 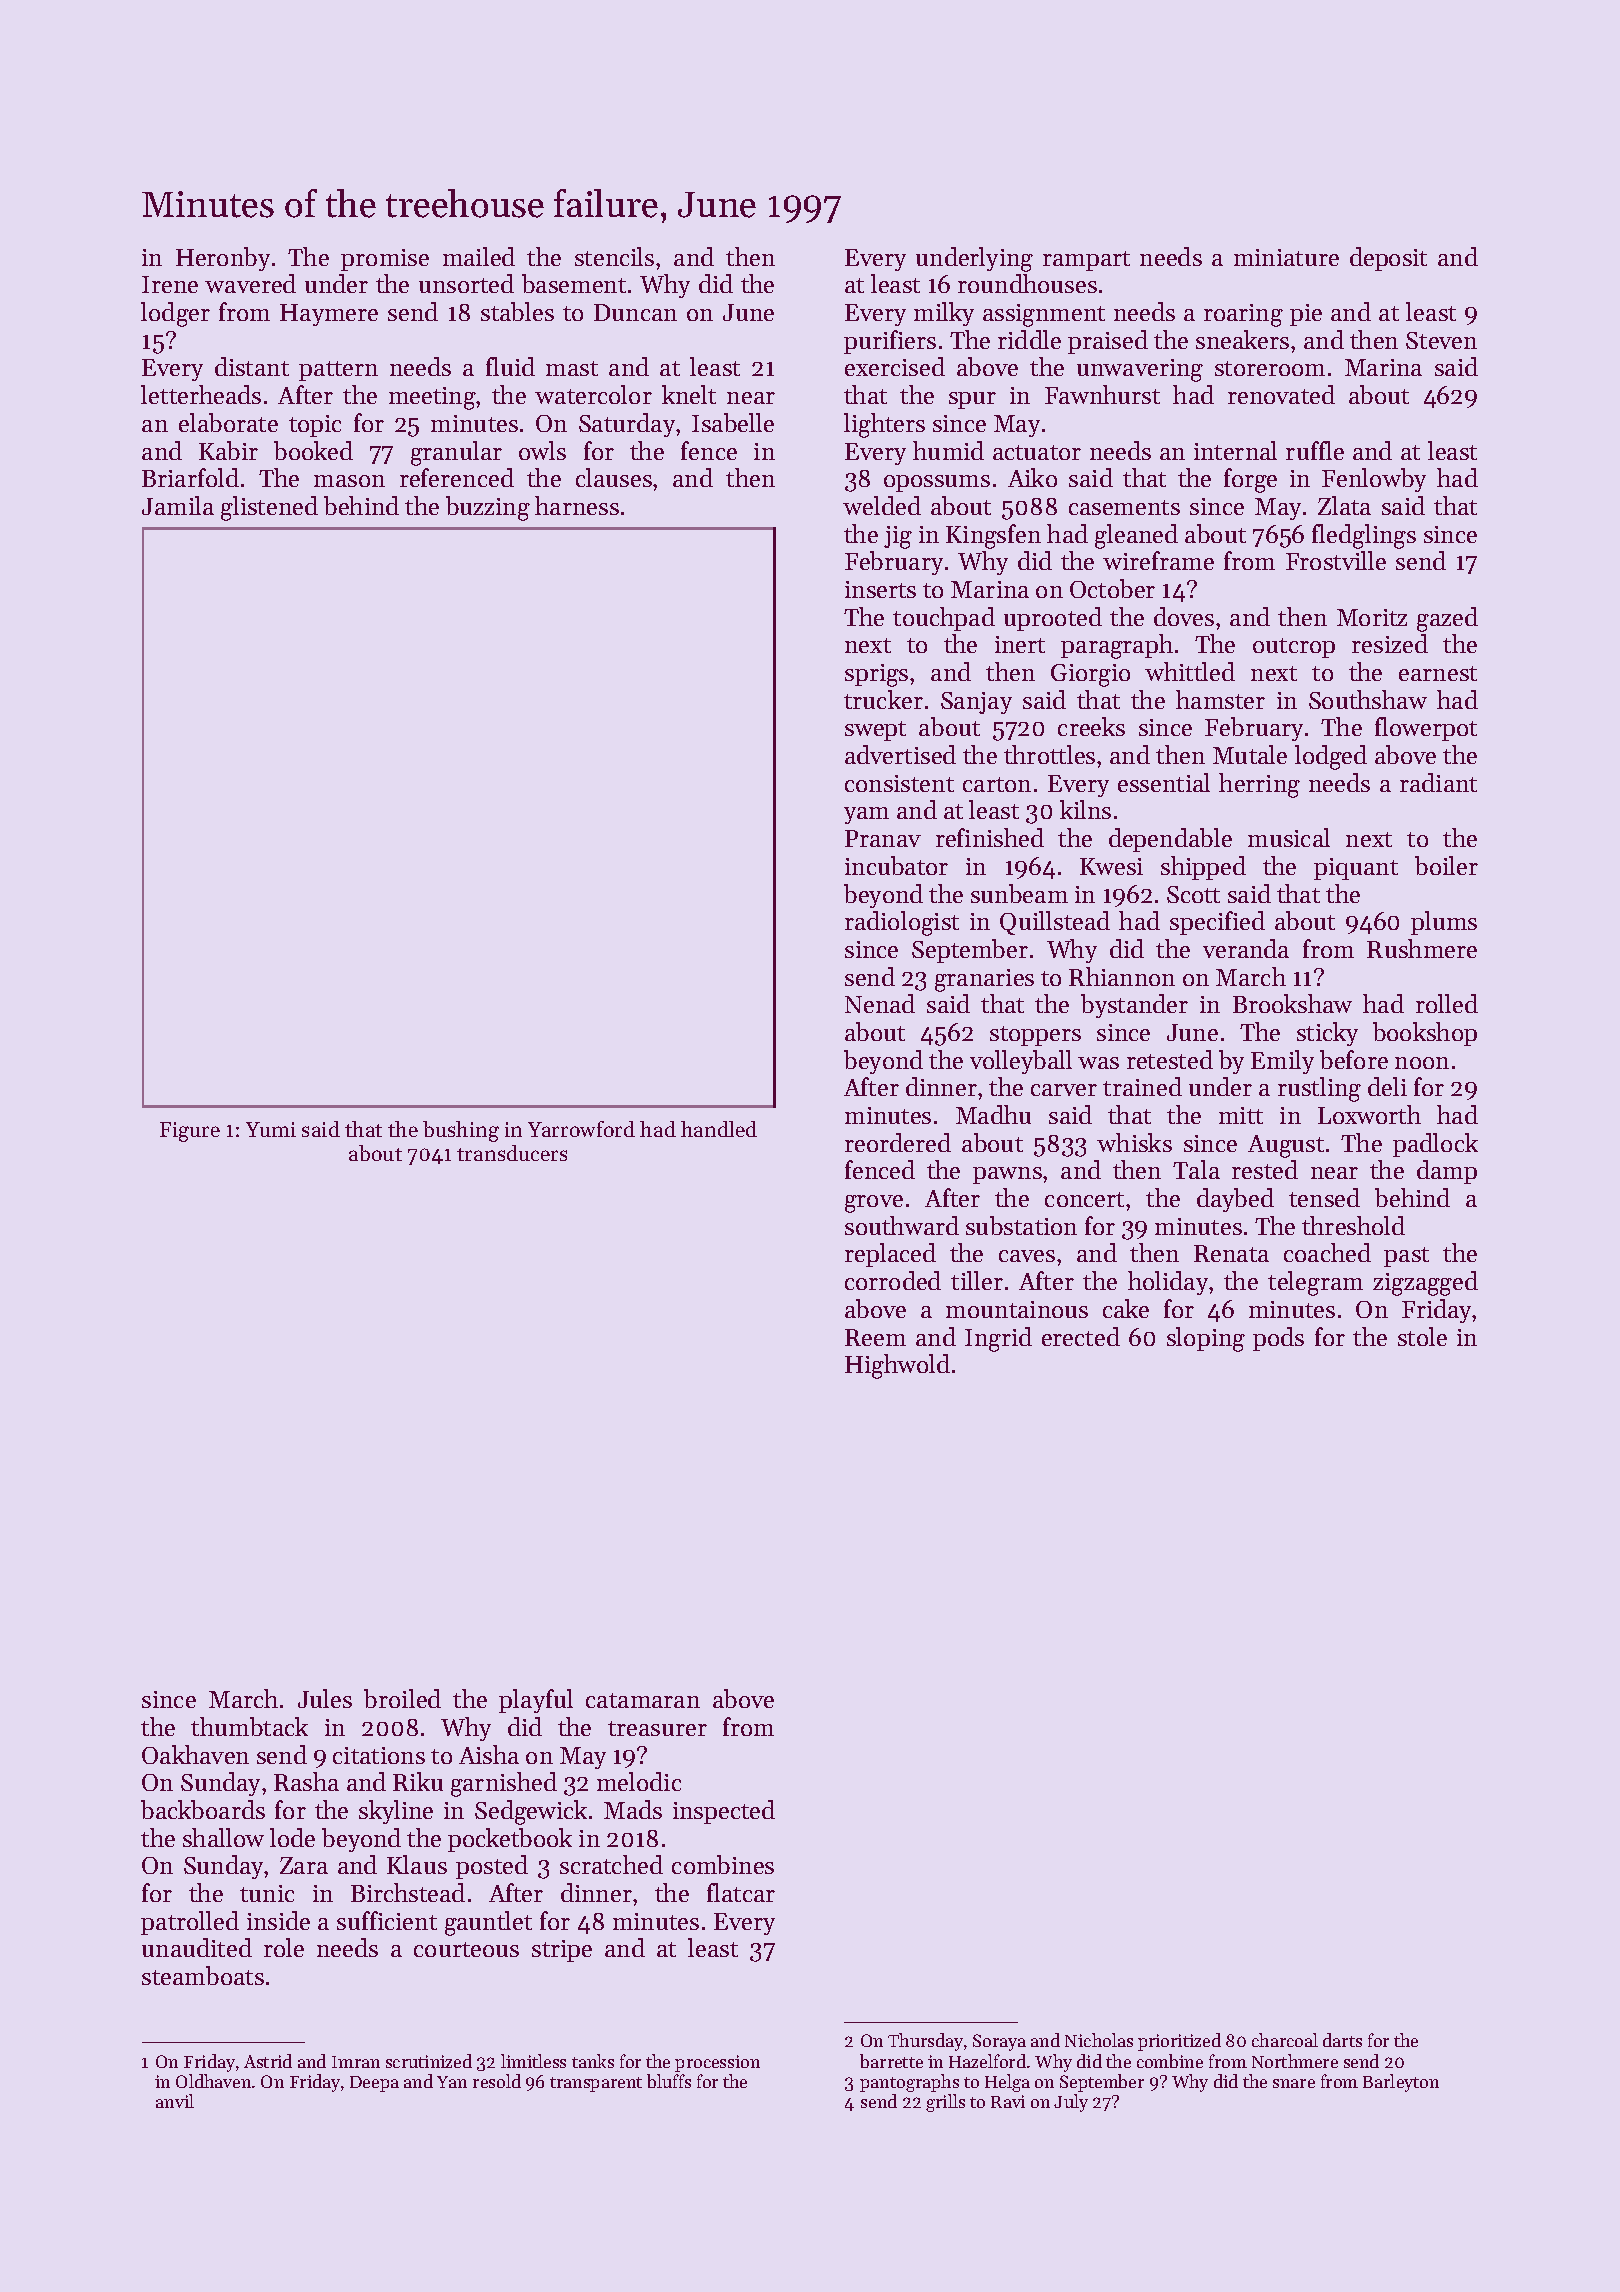 I want to click on forge, so click(x=1250, y=480).
